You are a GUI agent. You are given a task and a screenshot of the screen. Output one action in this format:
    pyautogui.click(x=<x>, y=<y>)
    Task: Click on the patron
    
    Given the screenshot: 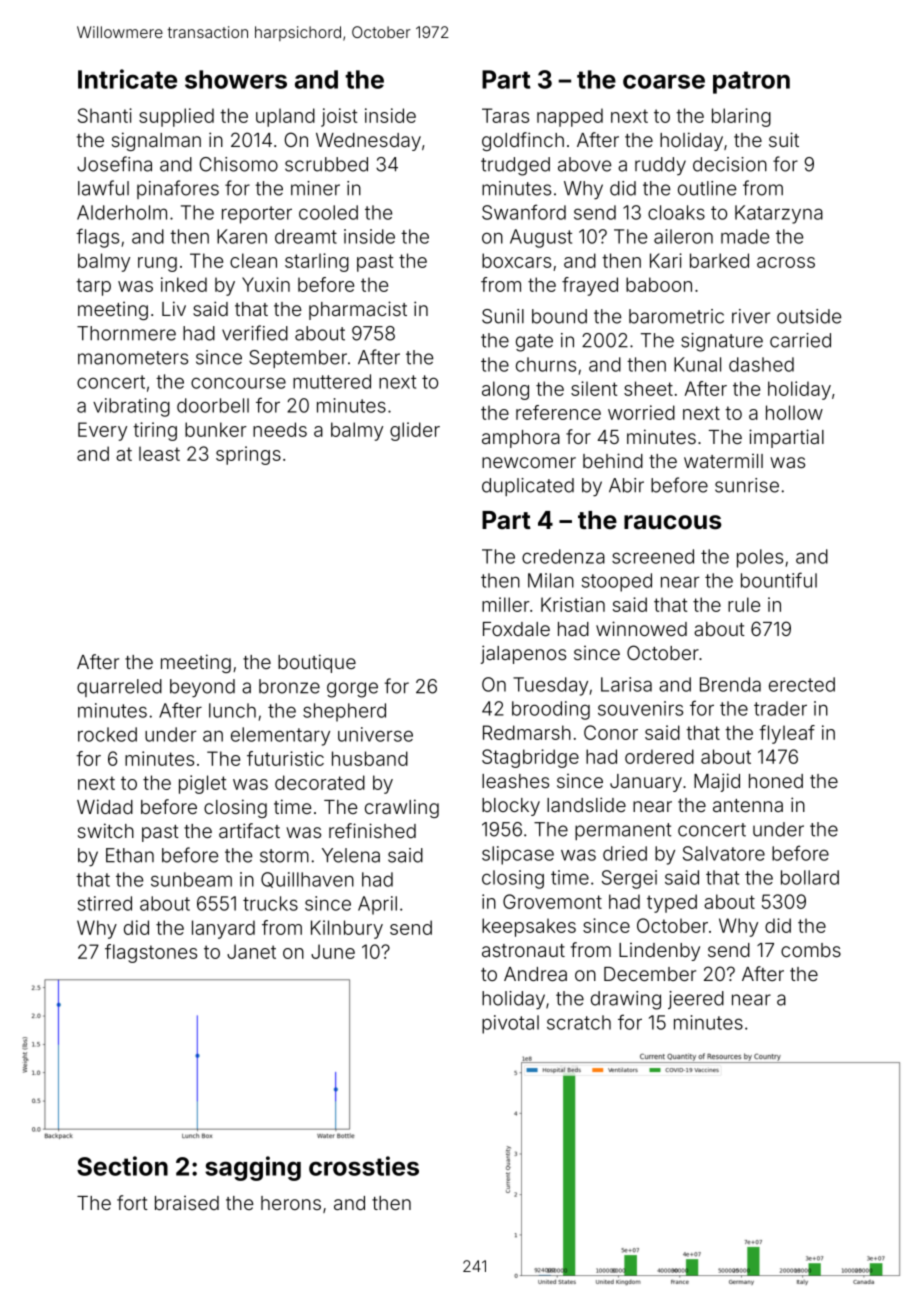 What is the action you would take?
    pyautogui.click(x=751, y=82)
